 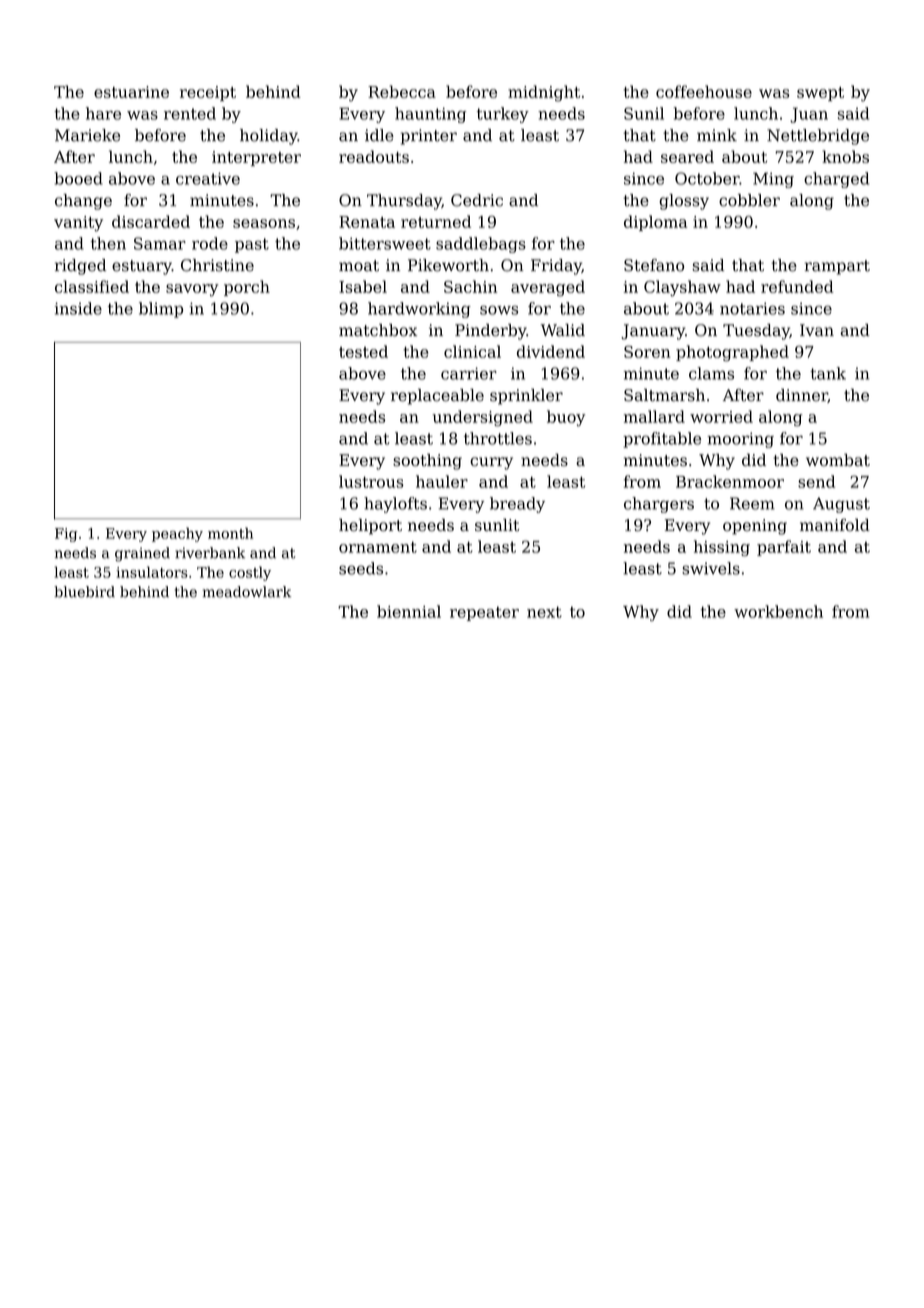 What do you see at coordinates (247, 592) in the image?
I see `meadowlark` at bounding box center [247, 592].
